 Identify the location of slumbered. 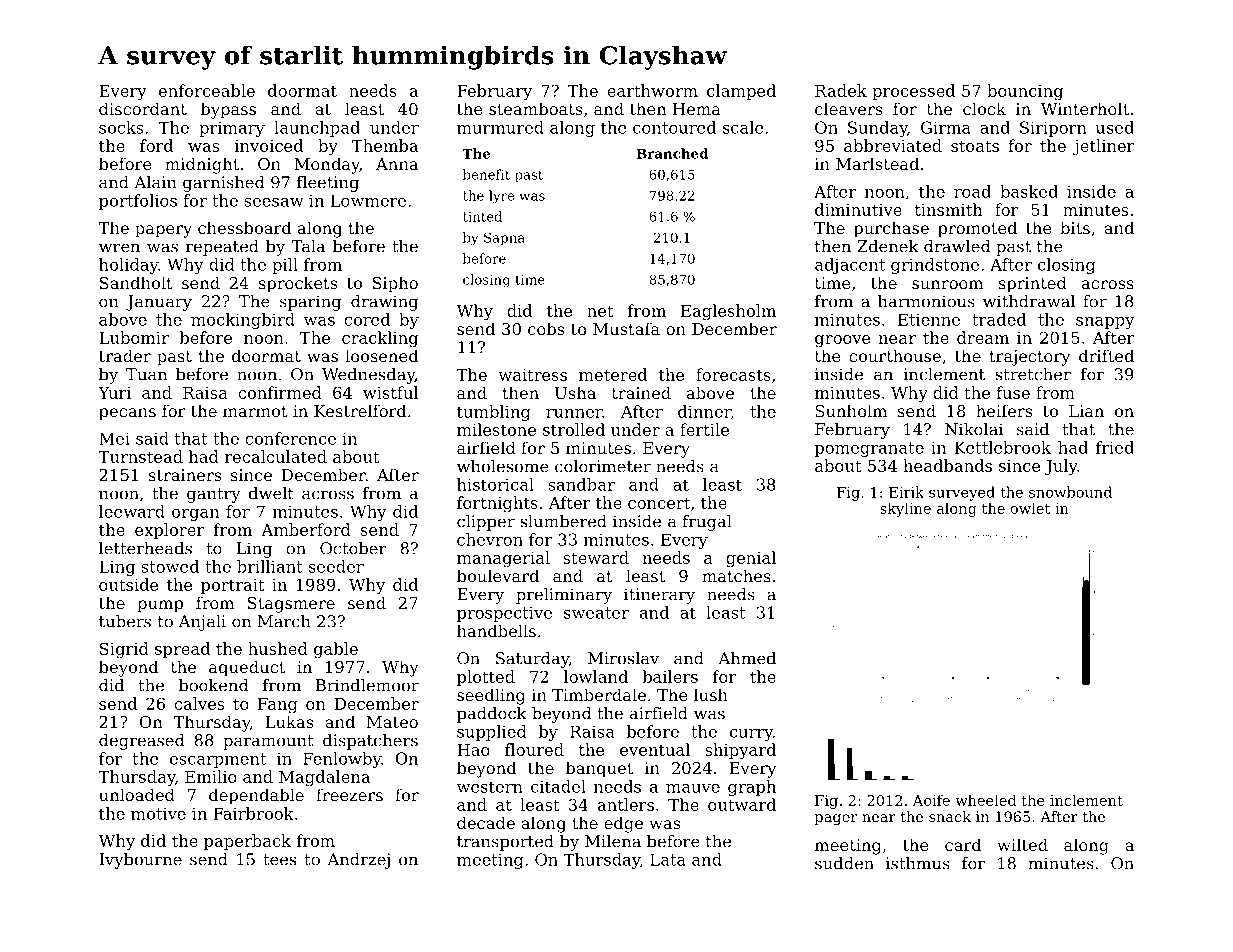
(563, 521).
